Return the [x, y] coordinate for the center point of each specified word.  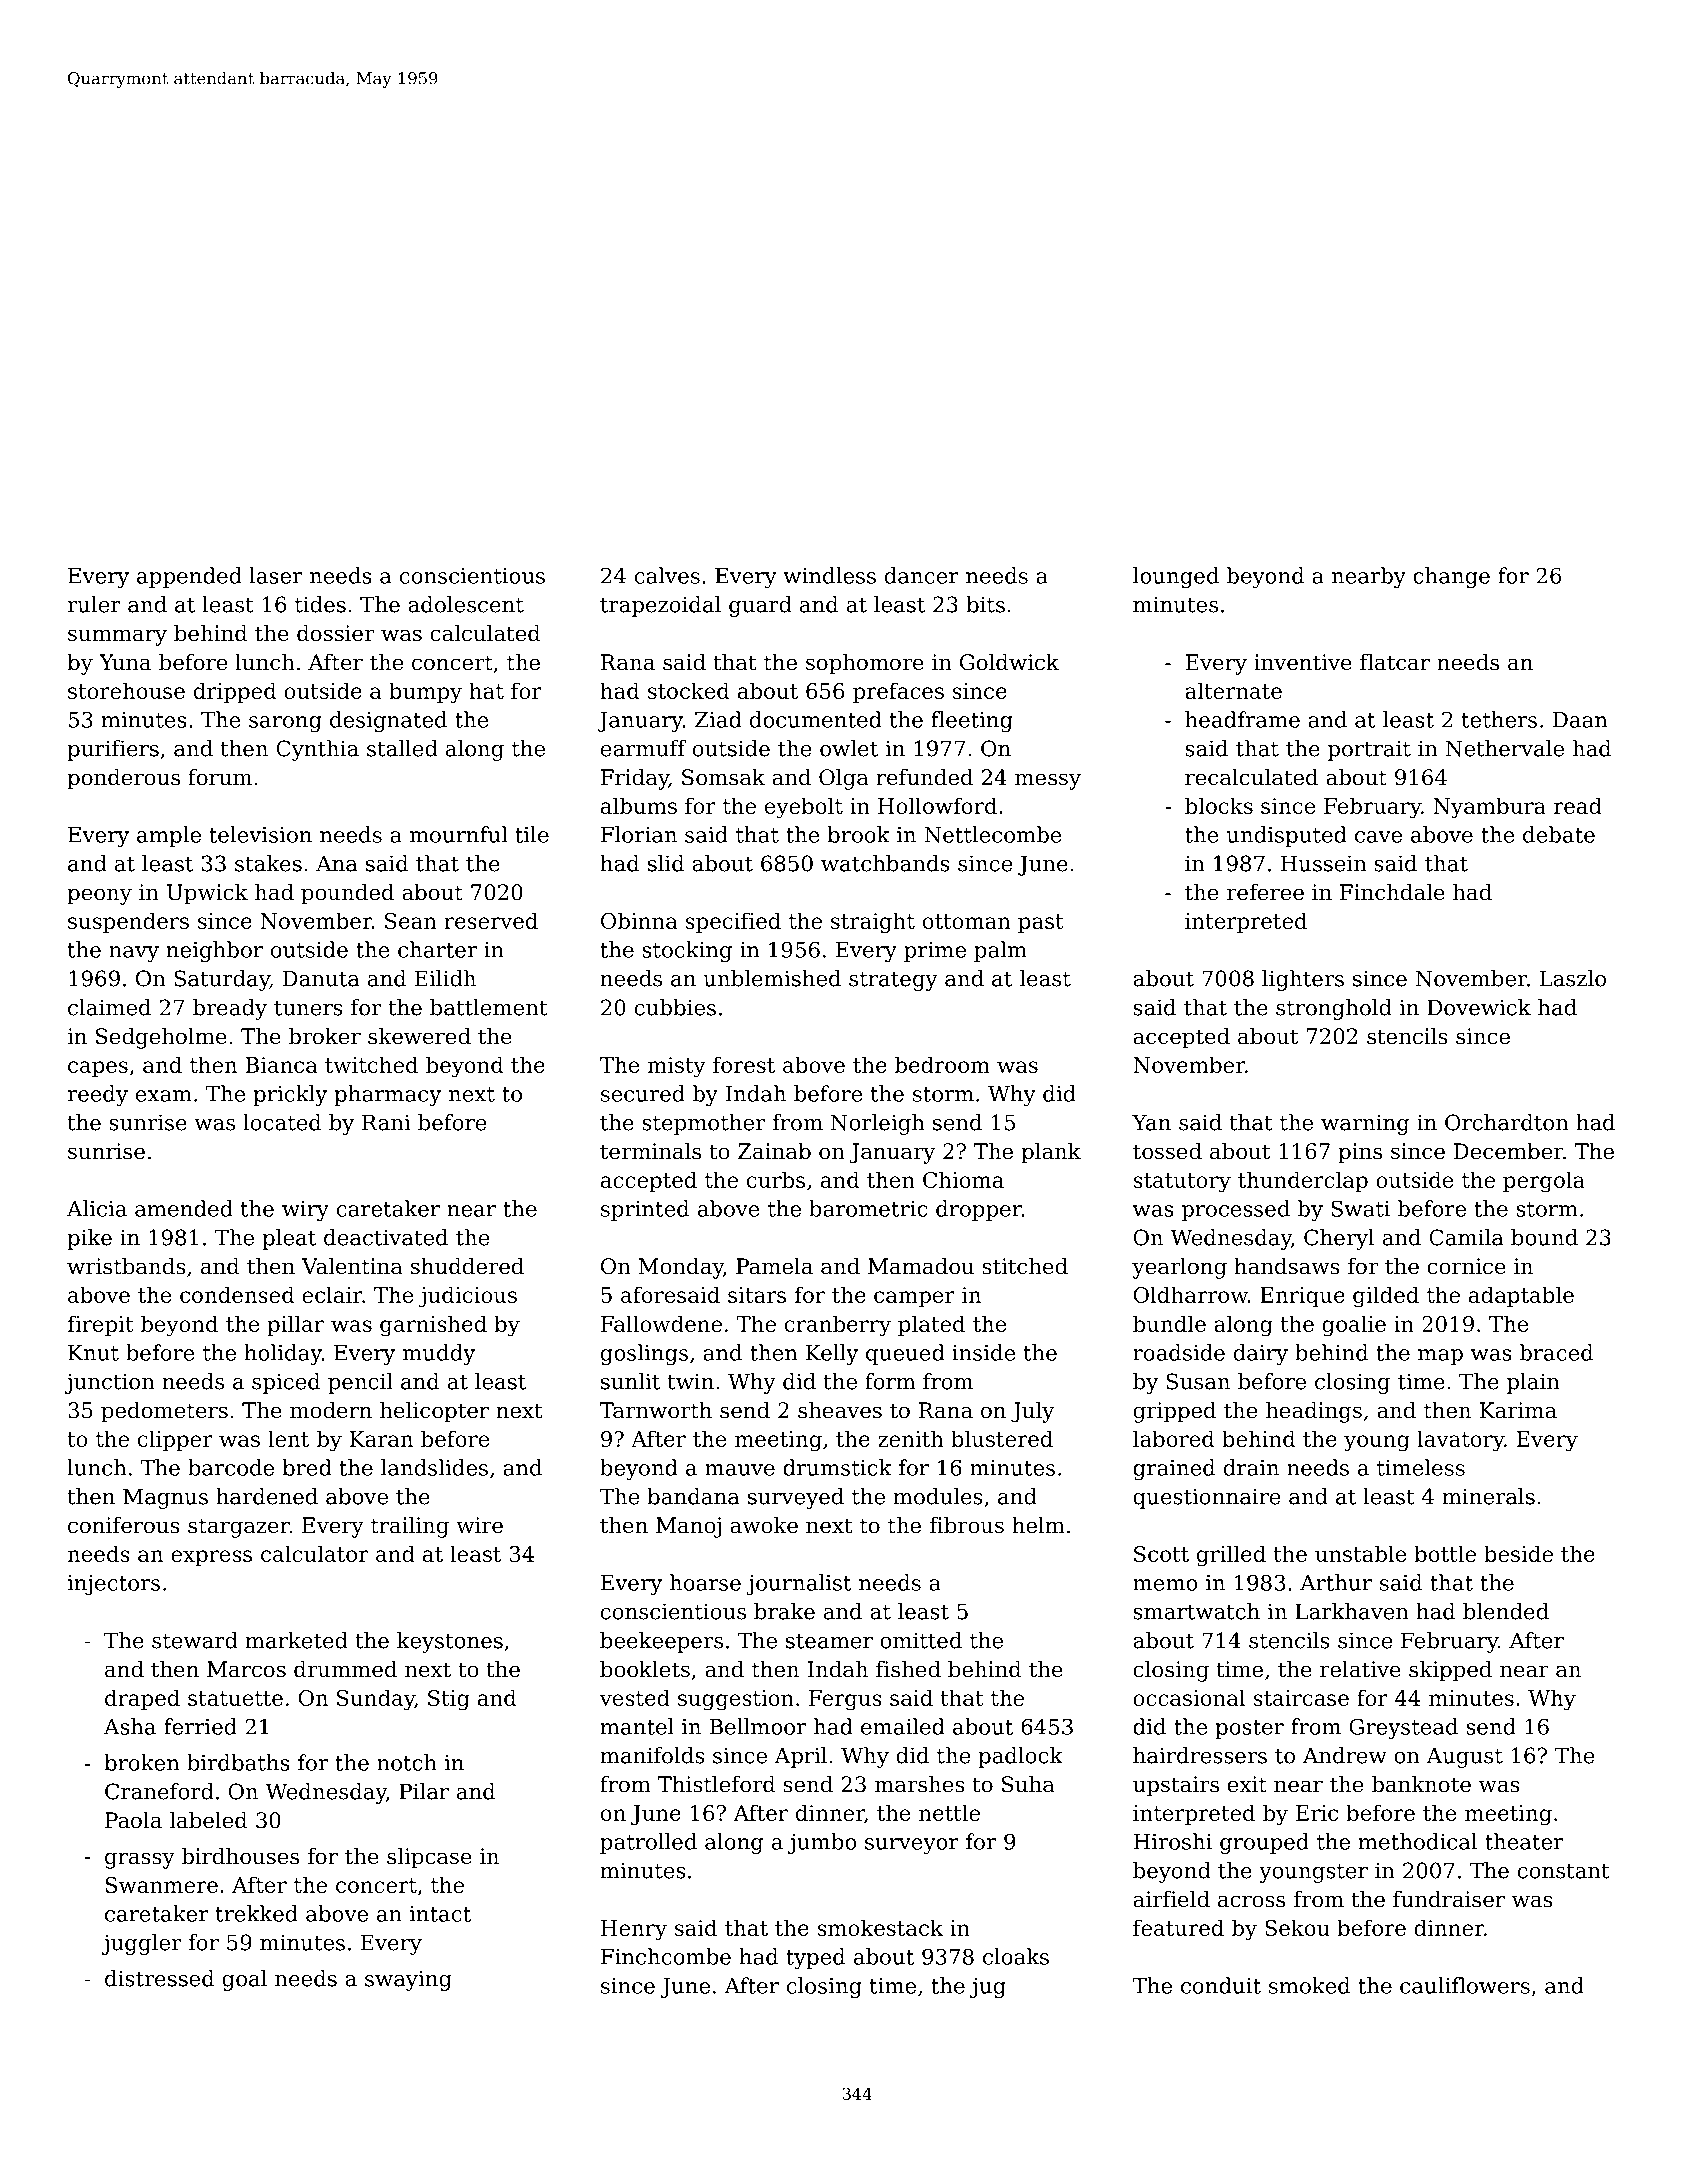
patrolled [648, 1843]
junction [110, 1383]
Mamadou [921, 1266]
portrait [1369, 750]
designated [388, 721]
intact [440, 1914]
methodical [1417, 1841]
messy [1048, 781]
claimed [109, 1007]
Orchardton [1507, 1122]
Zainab [774, 1151]
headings [1314, 1412]
